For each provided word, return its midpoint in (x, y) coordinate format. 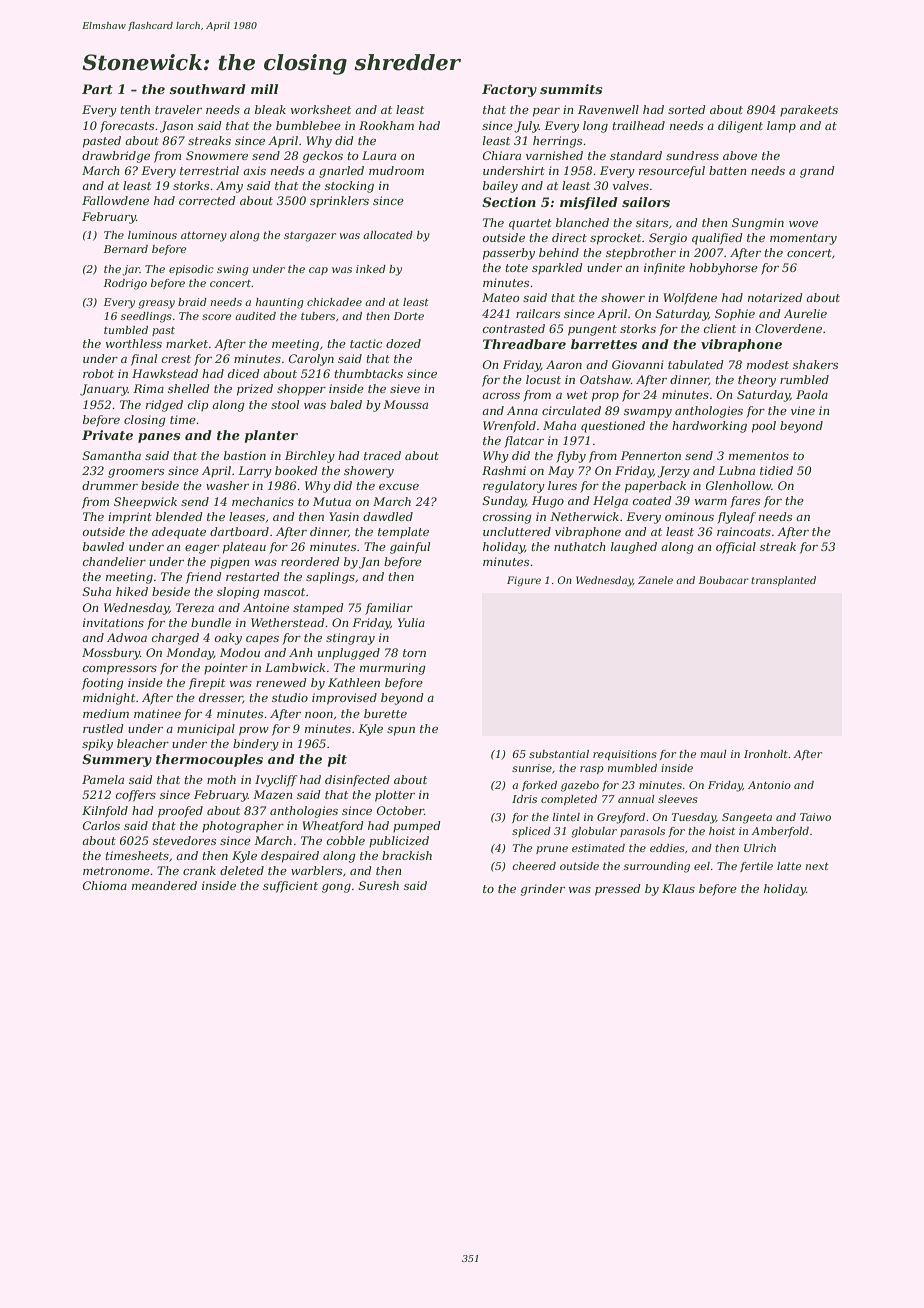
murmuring (393, 669)
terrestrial (209, 170)
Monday (190, 654)
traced (382, 455)
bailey (500, 187)
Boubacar (723, 580)
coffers (136, 796)
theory (757, 381)
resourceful (672, 172)
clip (198, 406)
